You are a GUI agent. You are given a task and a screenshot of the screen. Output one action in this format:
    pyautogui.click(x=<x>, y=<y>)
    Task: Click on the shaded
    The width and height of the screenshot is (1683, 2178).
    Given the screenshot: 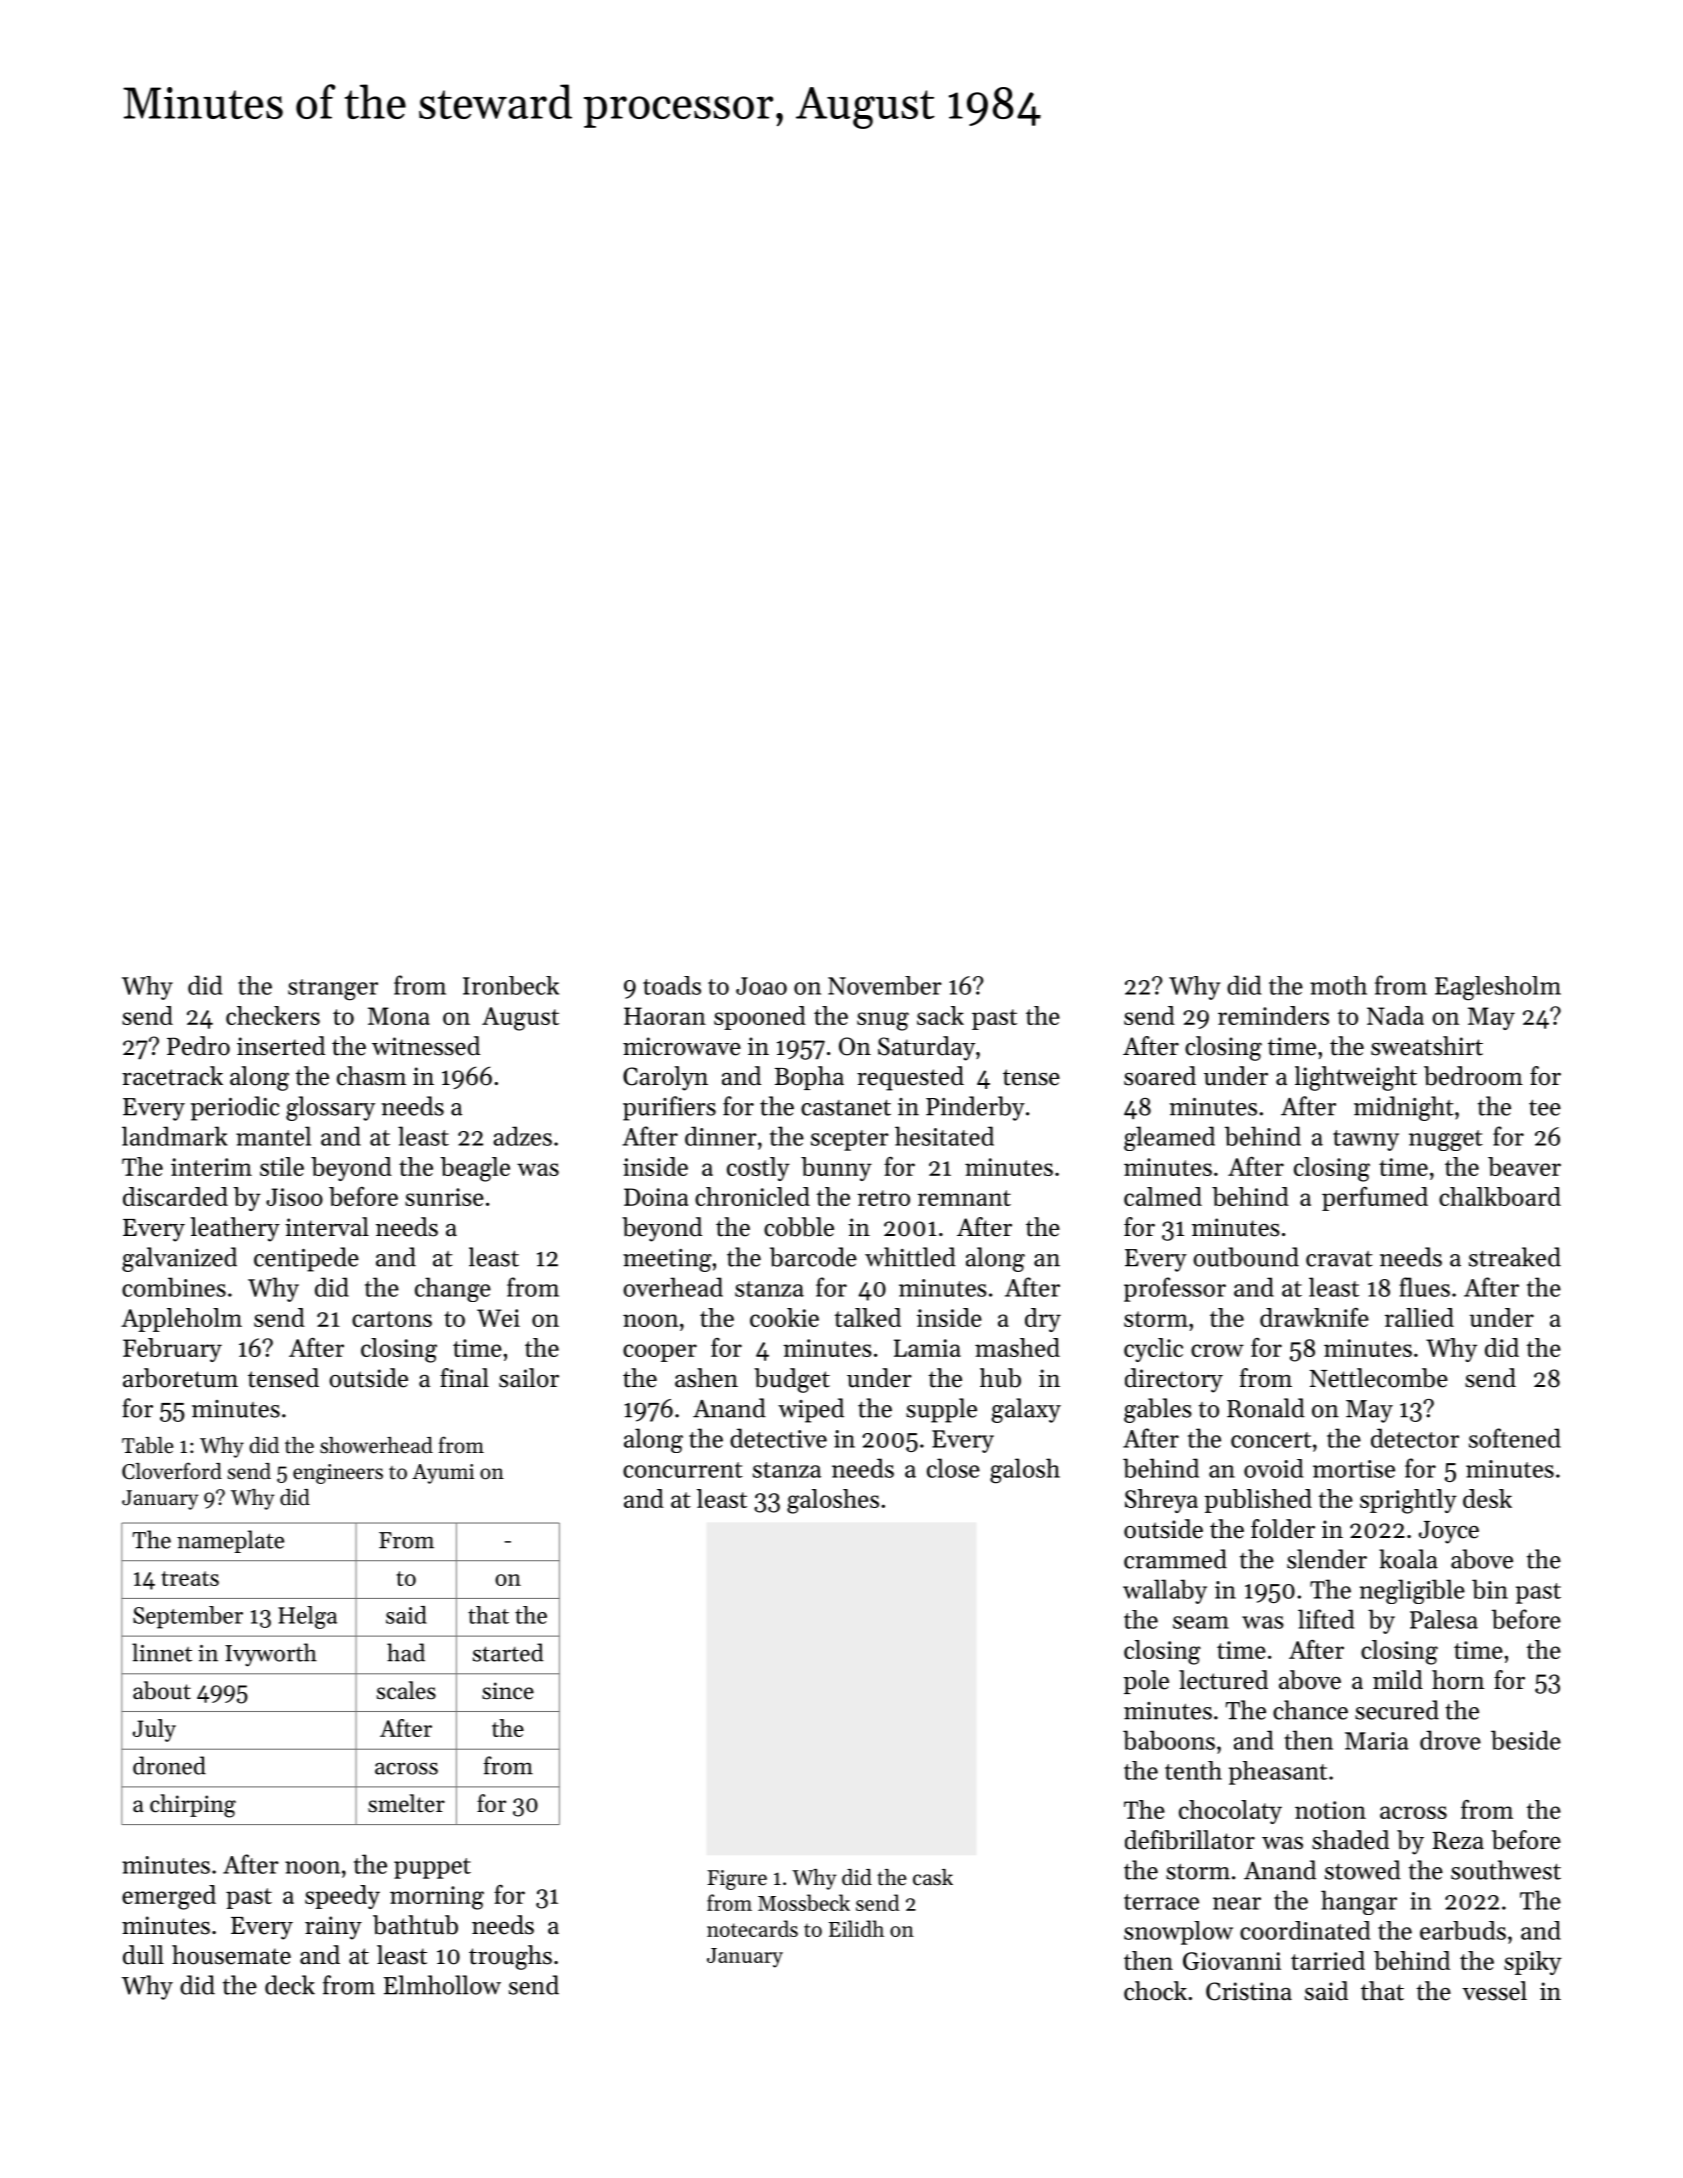 What is the action you would take?
    pyautogui.click(x=1350, y=1840)
